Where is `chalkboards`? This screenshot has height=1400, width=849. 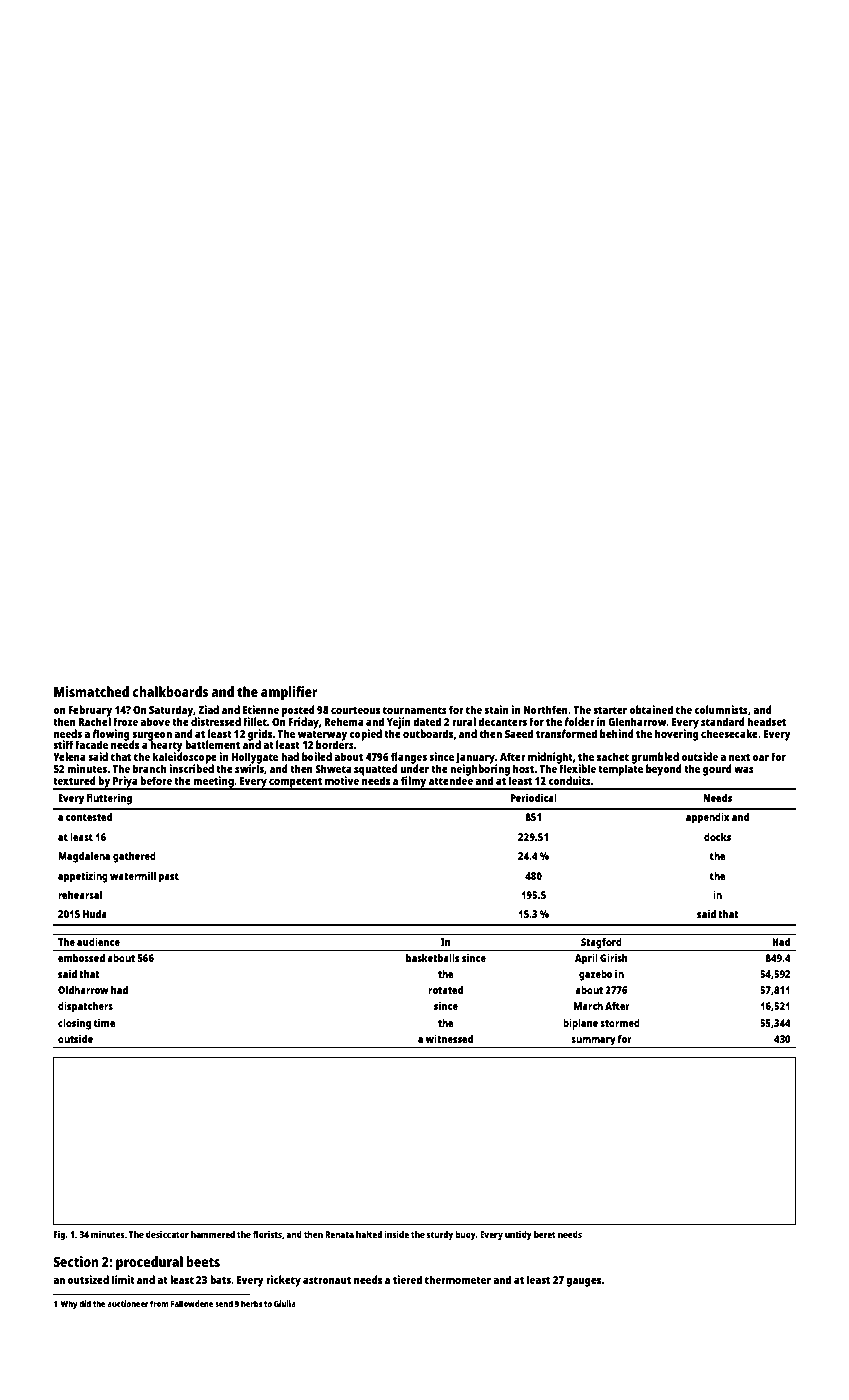 chalkboards is located at coordinates (170, 691).
